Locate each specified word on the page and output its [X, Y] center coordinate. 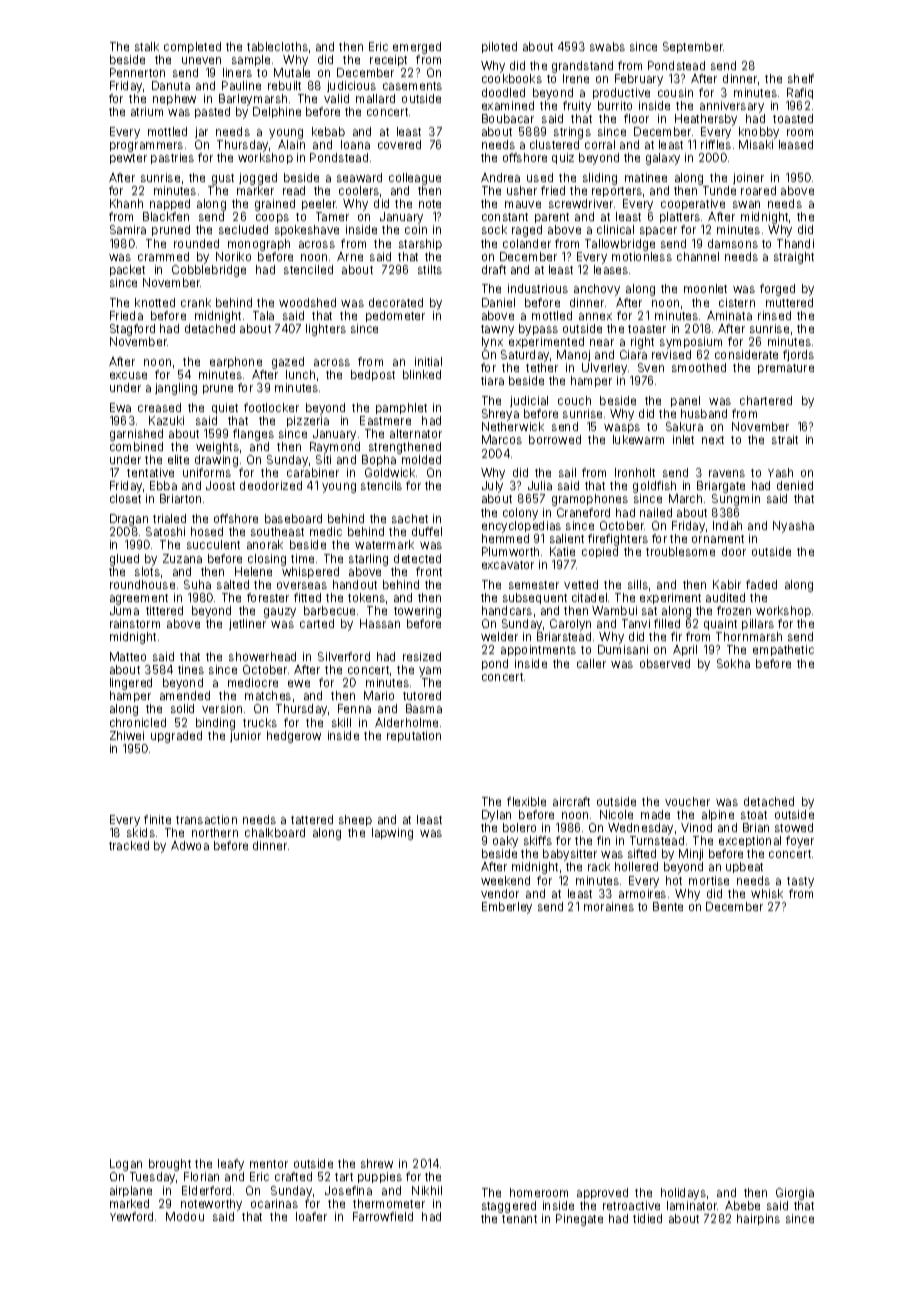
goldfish [654, 487]
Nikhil [427, 1190]
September [693, 47]
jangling [176, 389]
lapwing [392, 834]
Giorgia [795, 1194]
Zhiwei [127, 735]
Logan [126, 1165]
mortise [709, 880]
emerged [417, 48]
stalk [147, 46]
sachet [410, 518]
